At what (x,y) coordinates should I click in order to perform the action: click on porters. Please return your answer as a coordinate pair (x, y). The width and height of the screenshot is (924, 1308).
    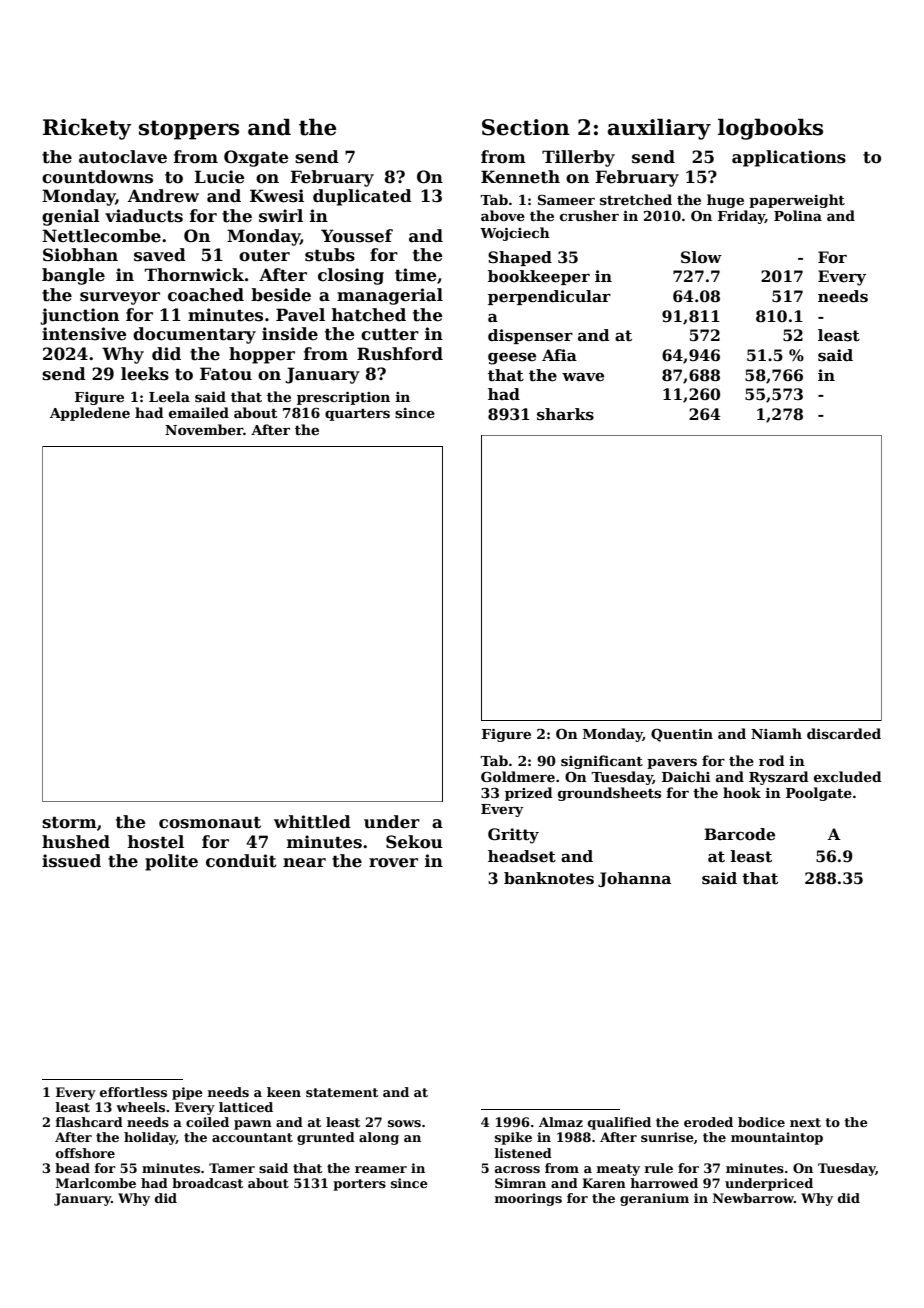
    Looking at the image, I should click on (359, 1185).
